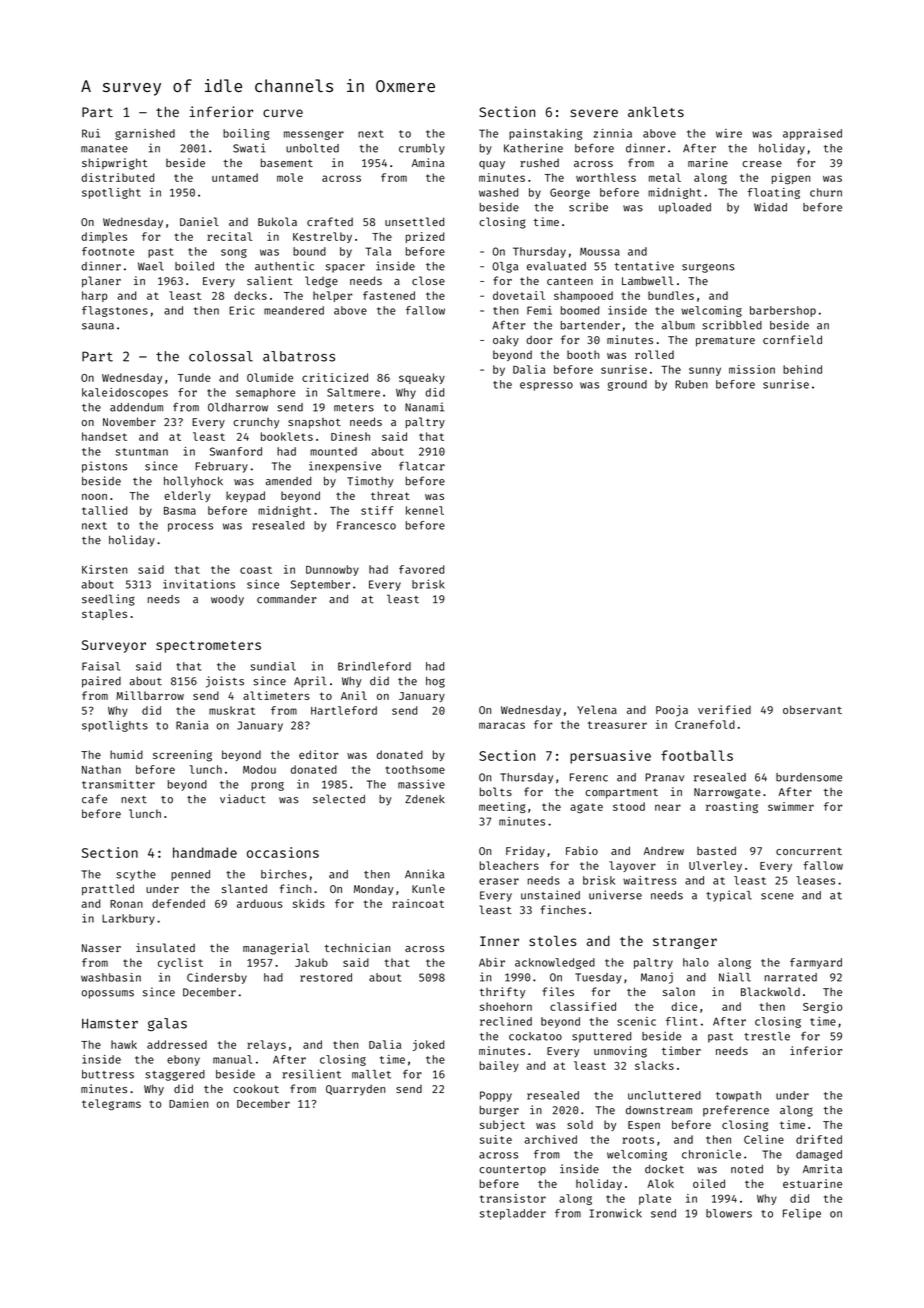 The height and width of the screenshot is (1308, 924). What do you see at coordinates (496, 1139) in the screenshot?
I see `suite` at bounding box center [496, 1139].
